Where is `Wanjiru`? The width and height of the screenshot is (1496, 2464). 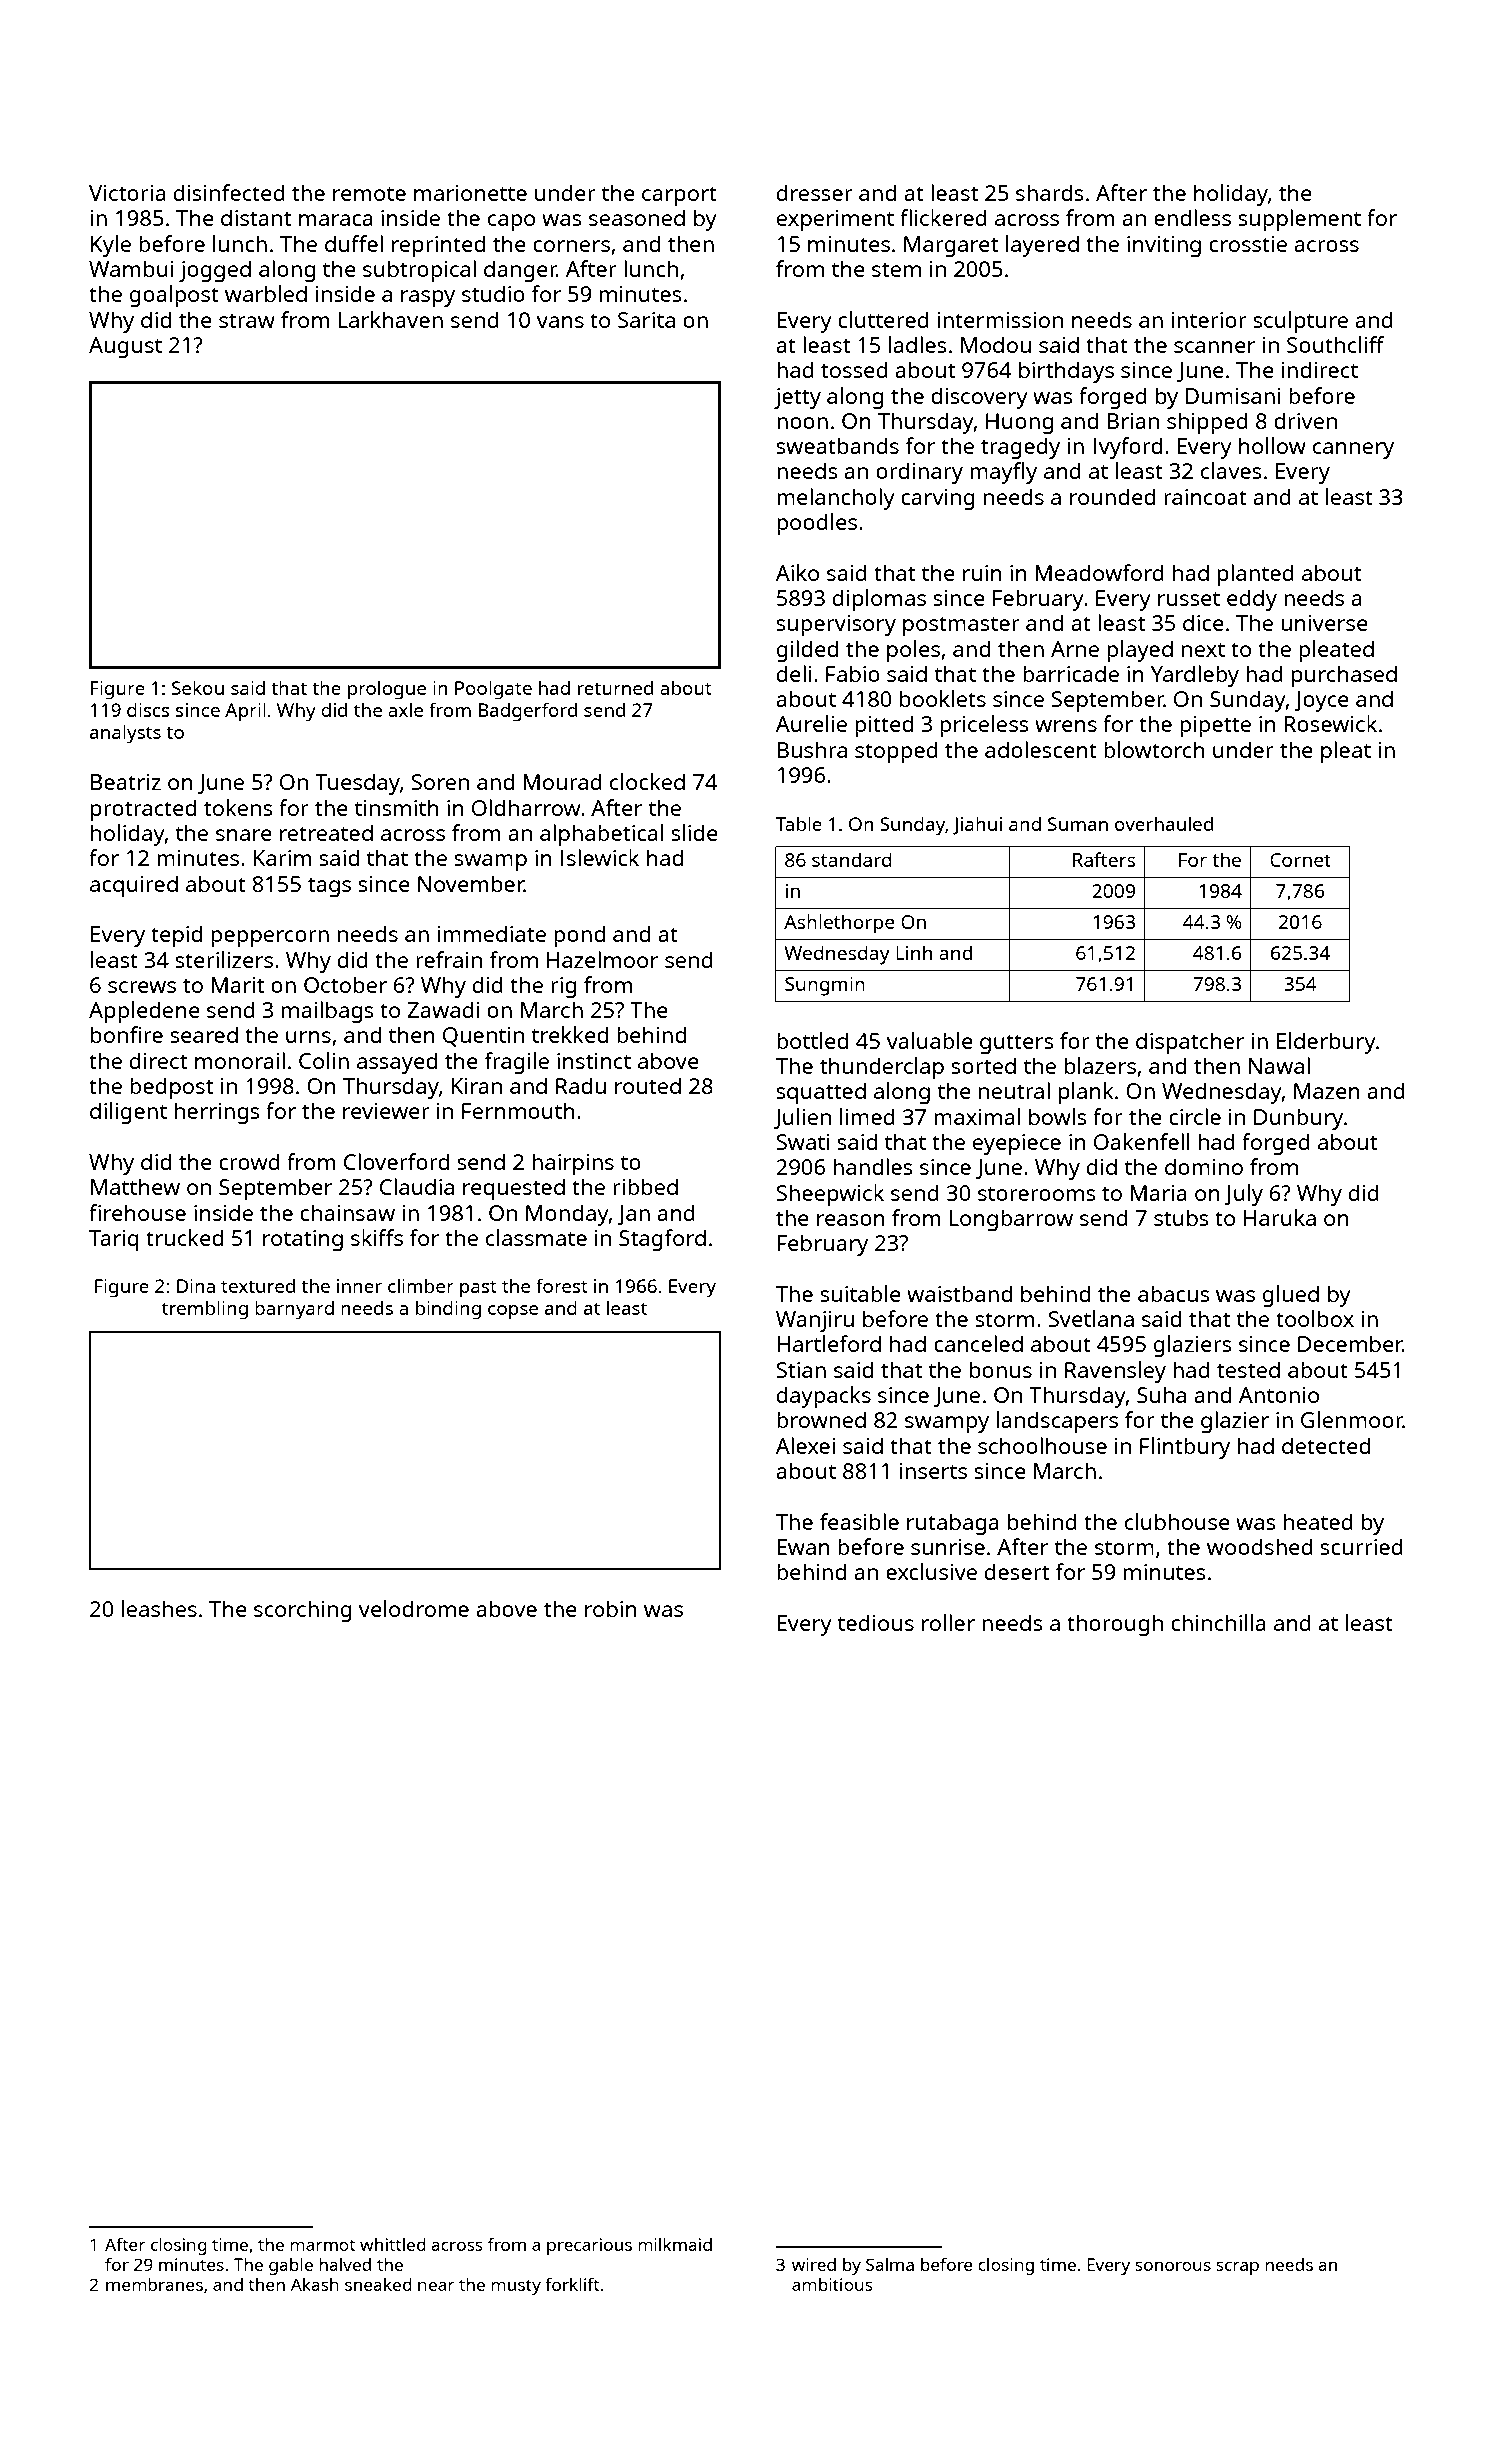
Wanjiru is located at coordinates (815, 1321).
